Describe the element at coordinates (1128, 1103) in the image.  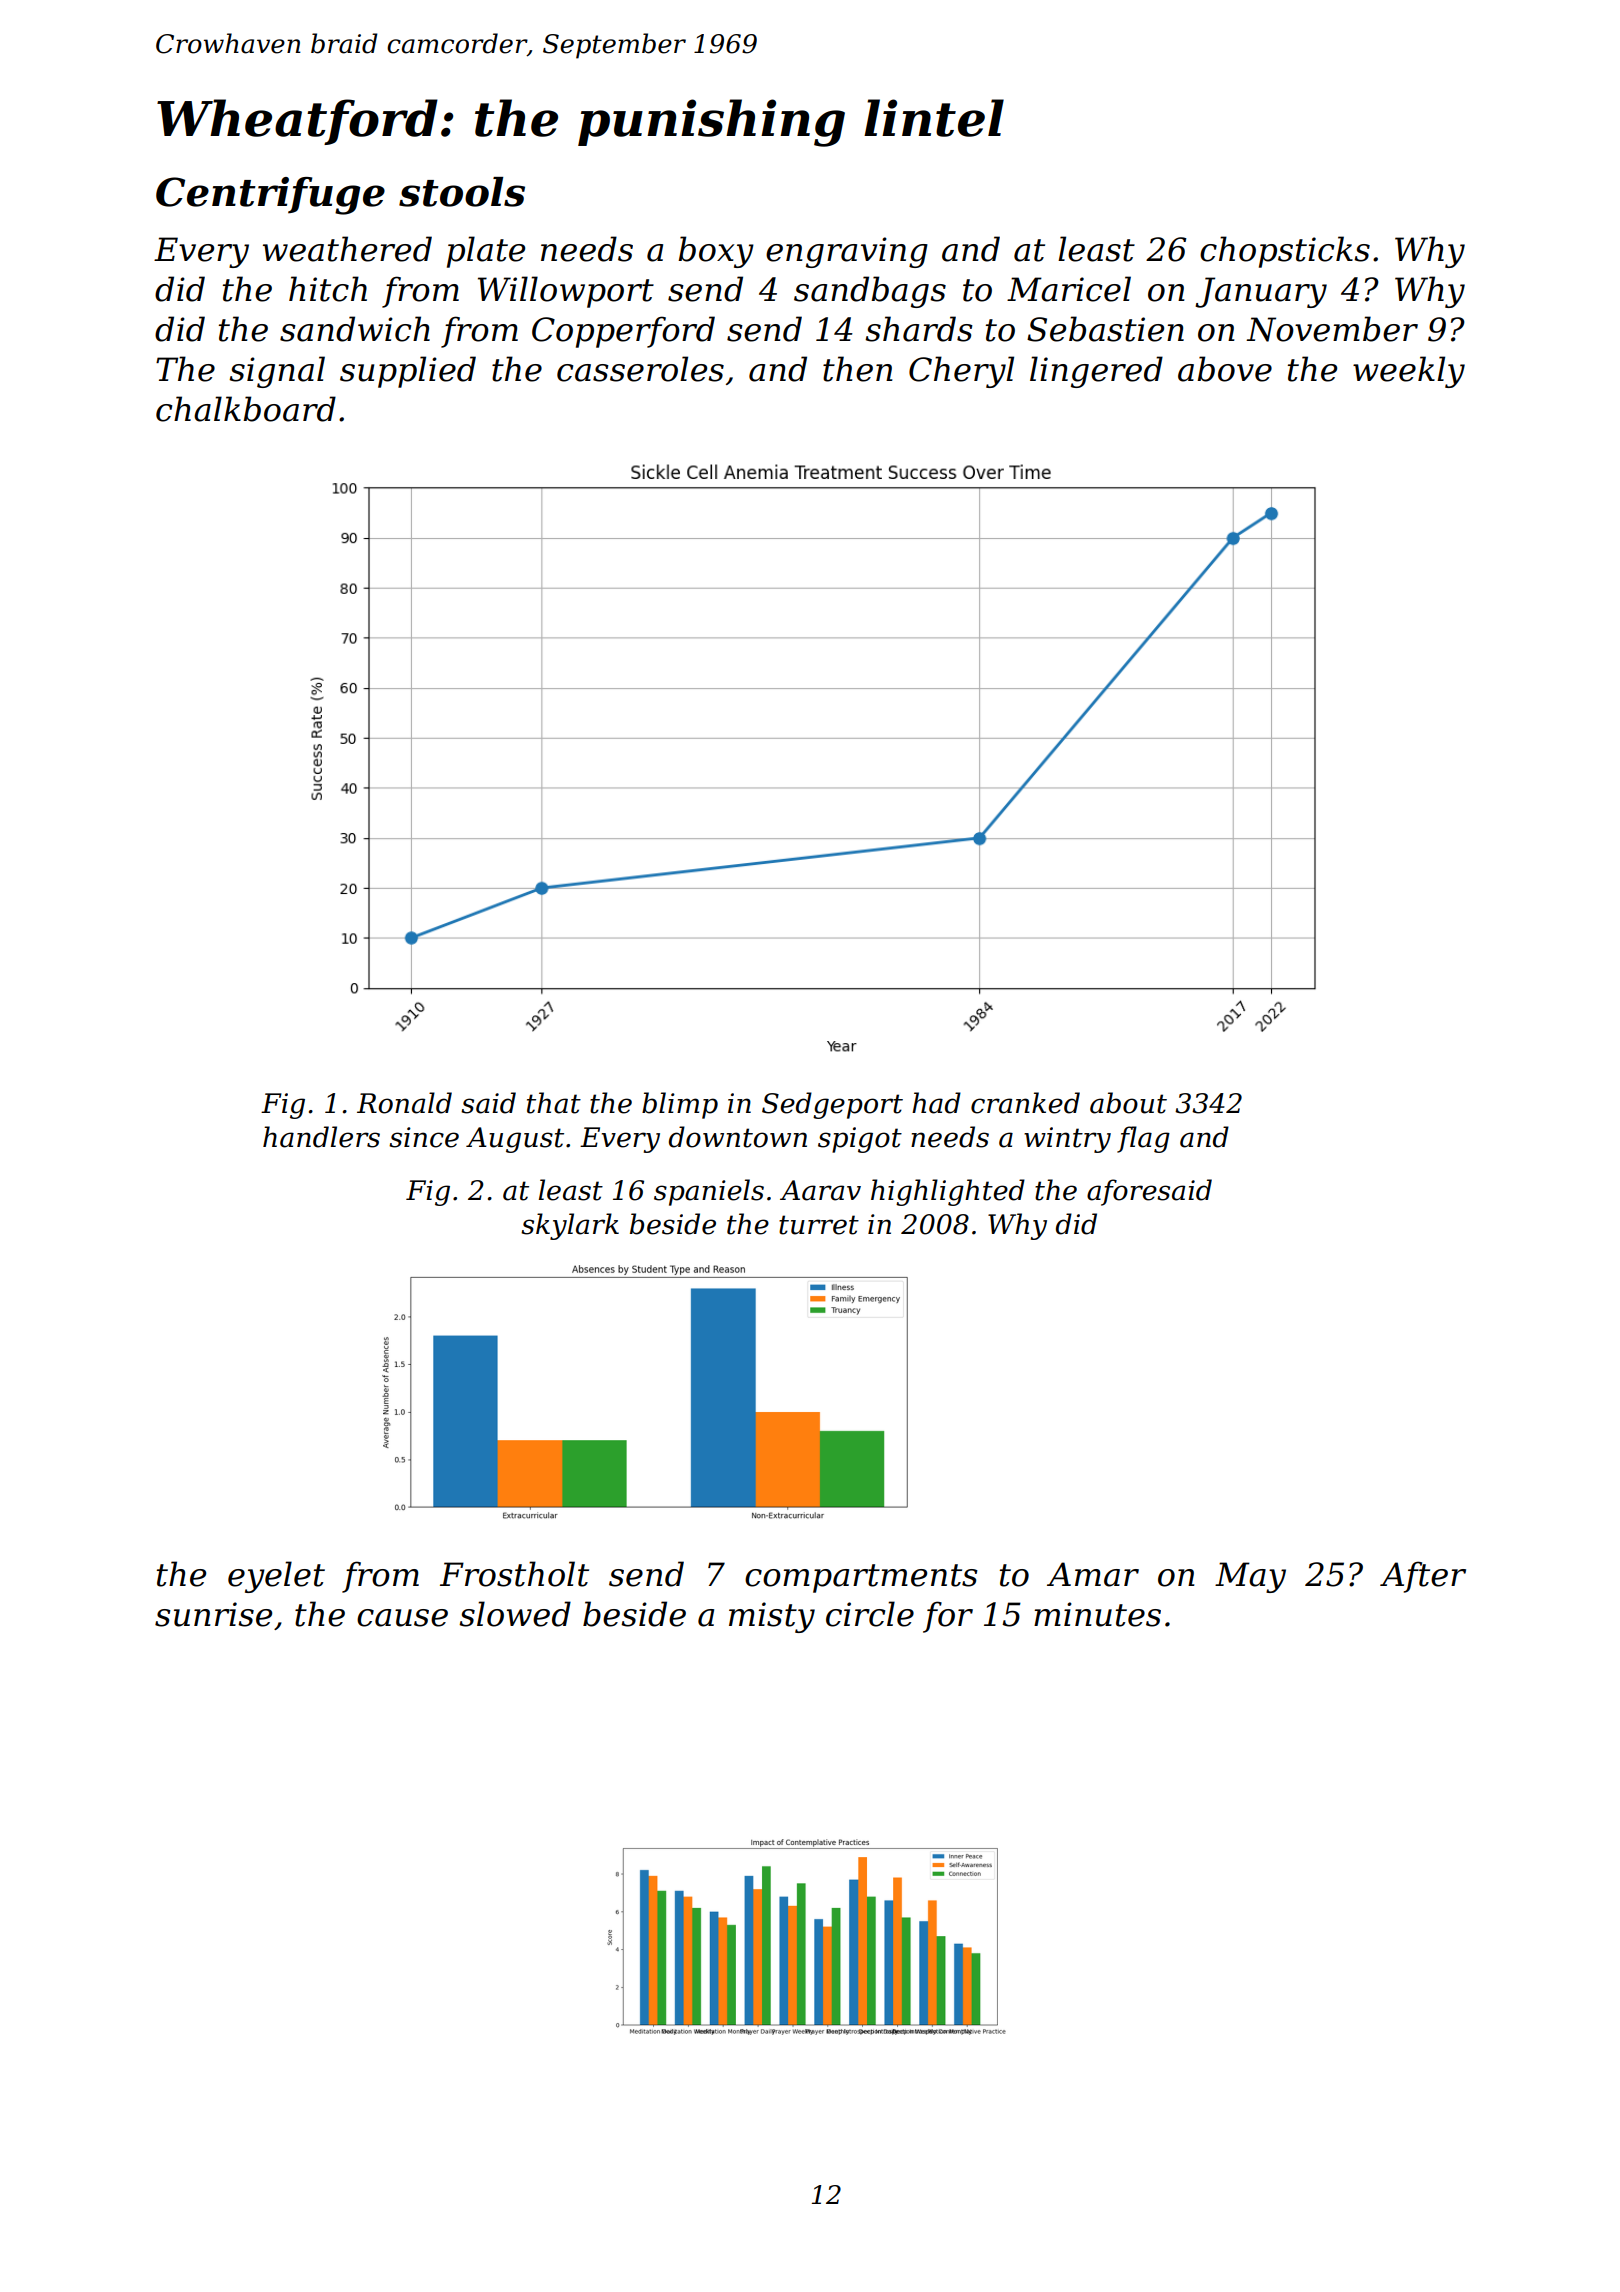
I see `about` at that location.
